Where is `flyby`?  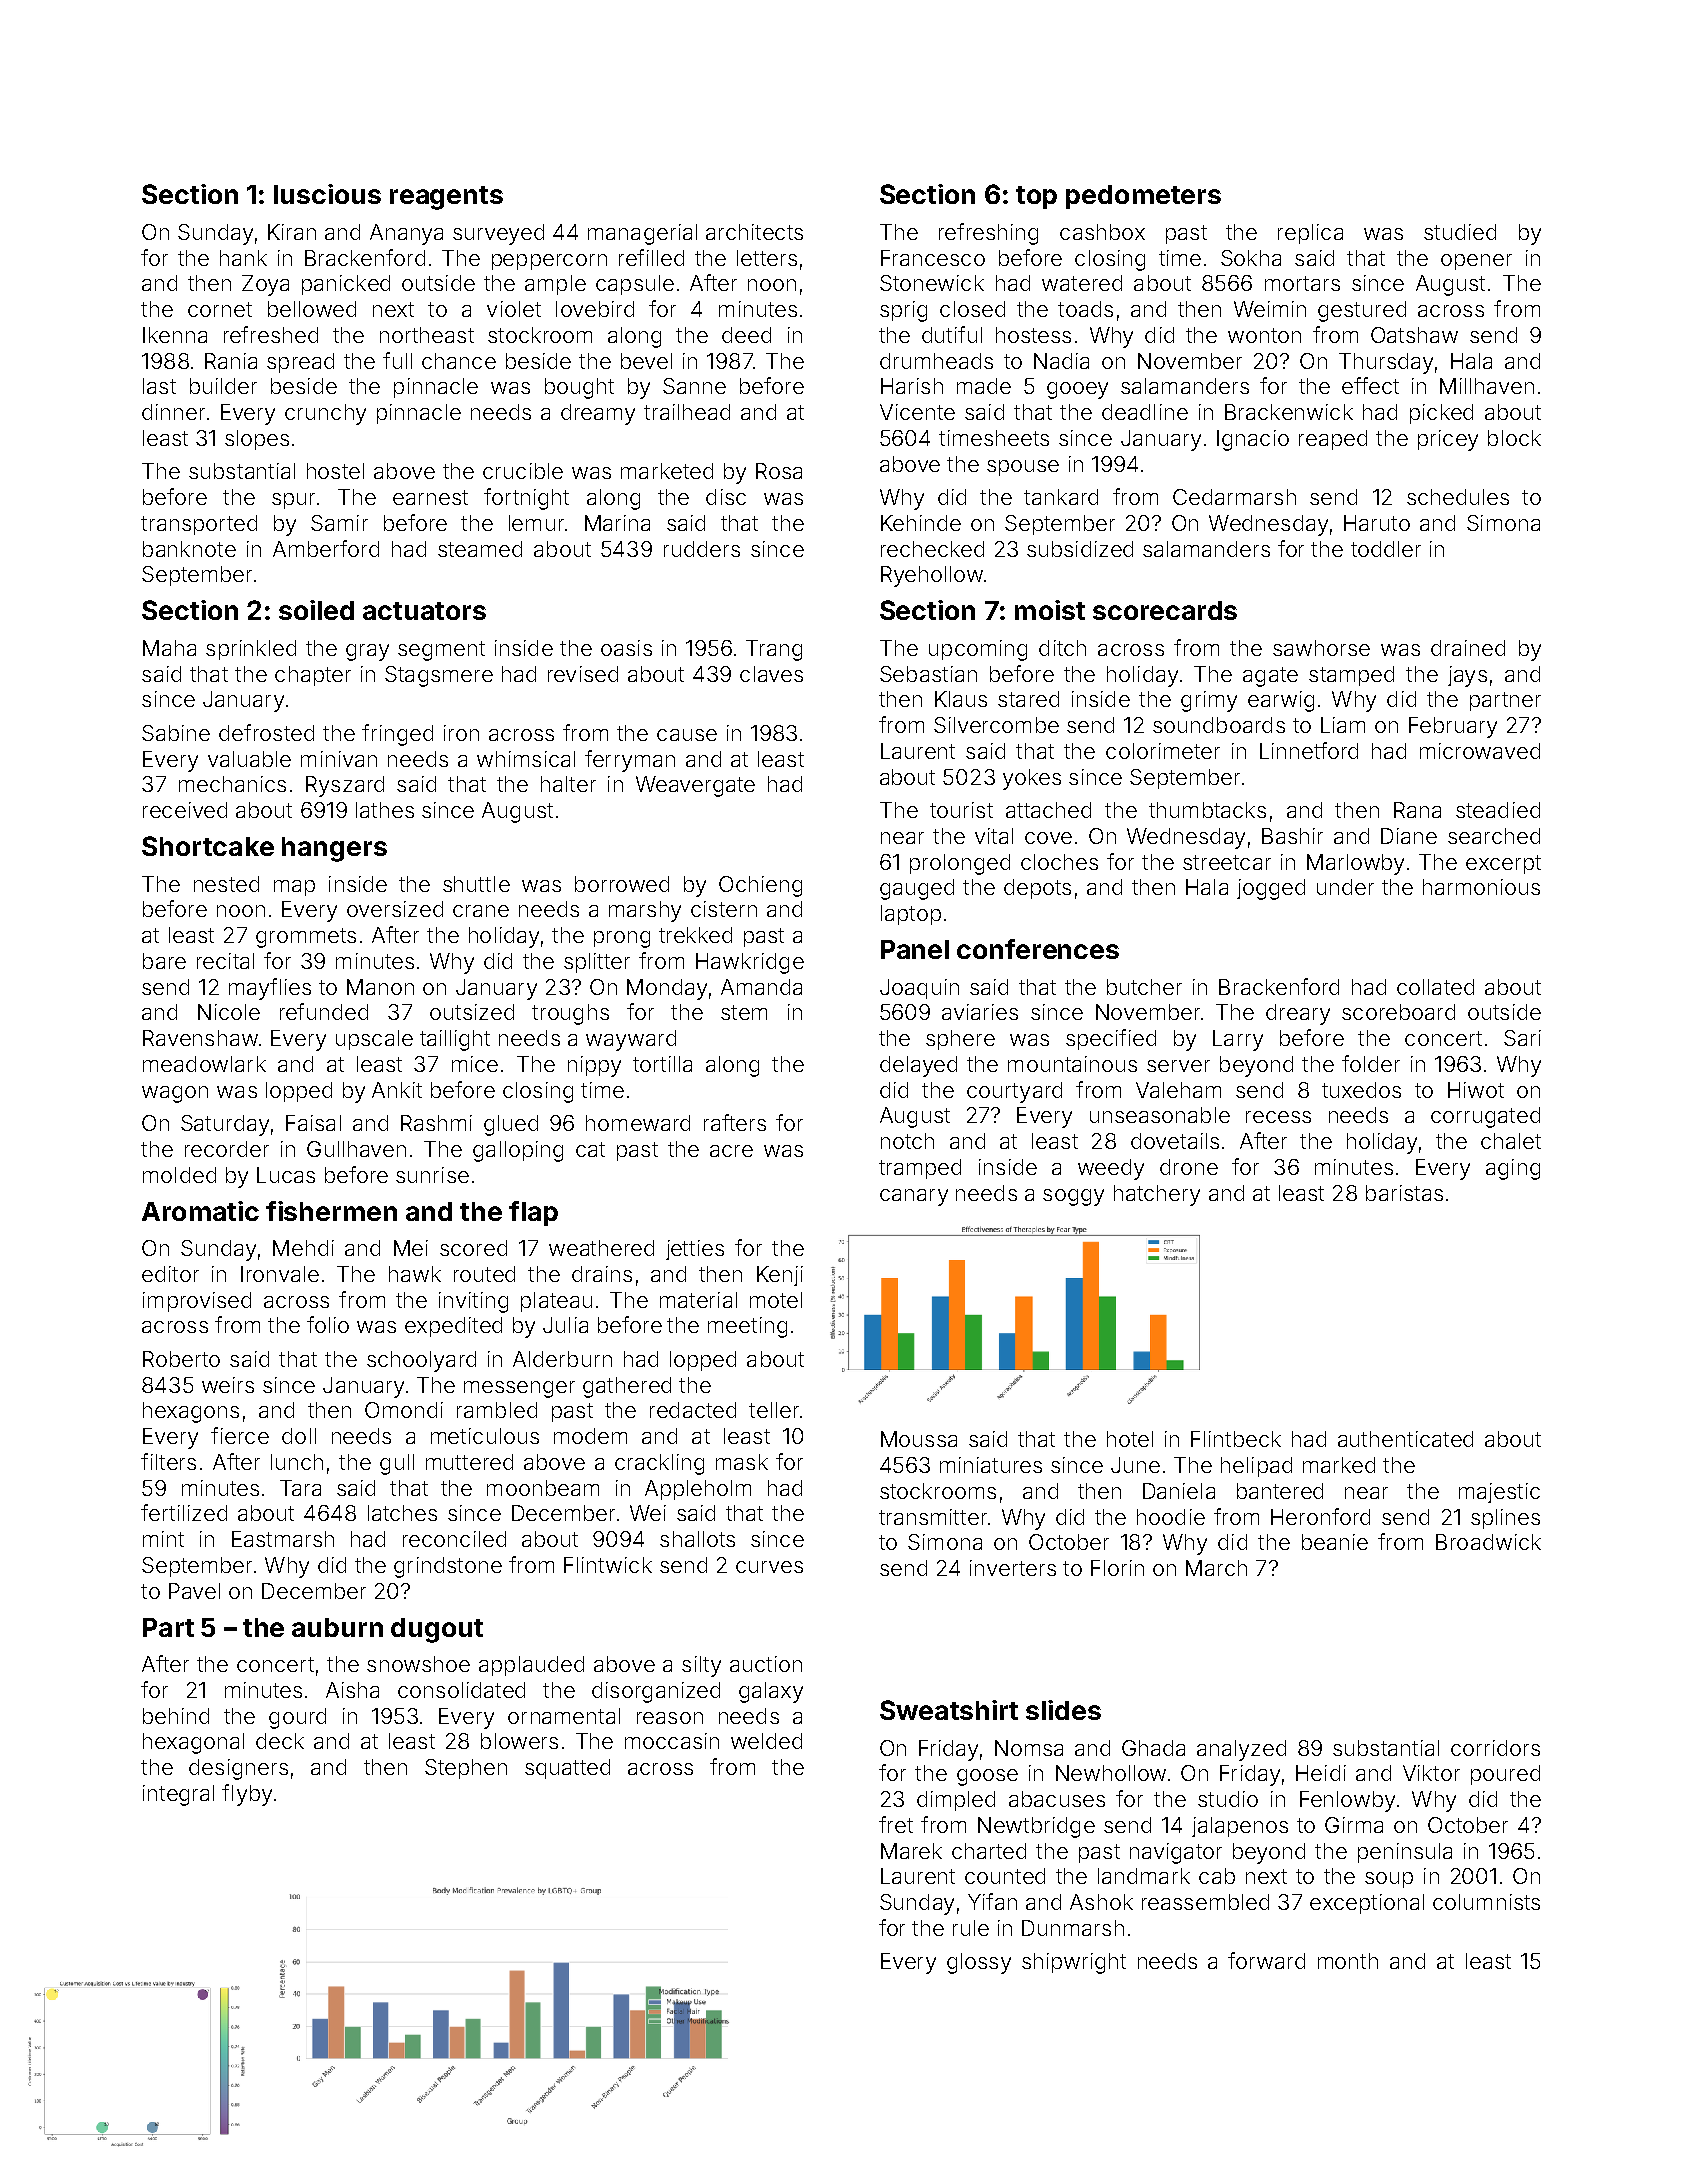
flyby is located at coordinates (247, 1795).
